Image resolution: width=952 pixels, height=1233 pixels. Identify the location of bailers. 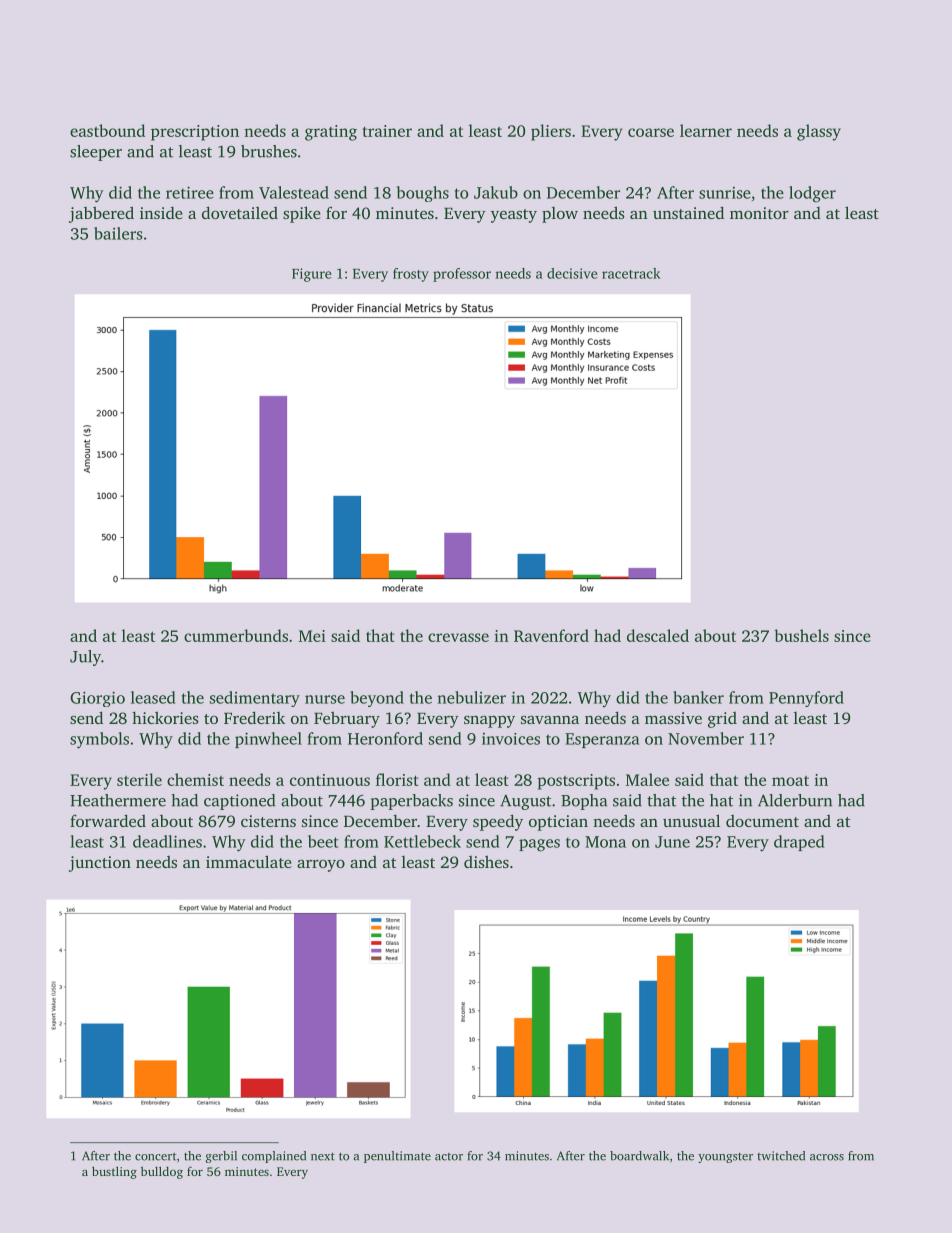
(118, 233).
